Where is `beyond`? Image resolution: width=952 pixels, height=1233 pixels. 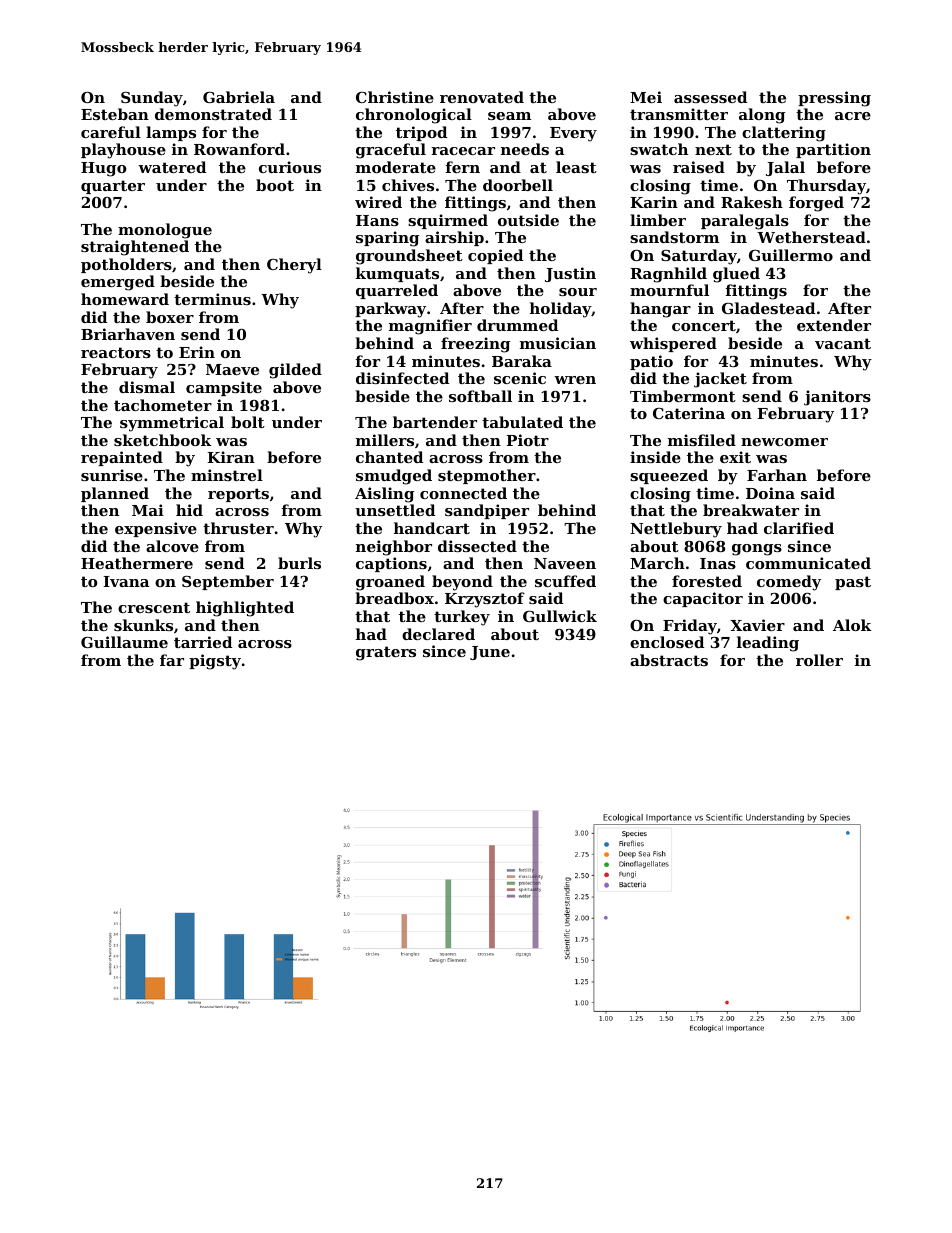 beyond is located at coordinates (462, 583).
